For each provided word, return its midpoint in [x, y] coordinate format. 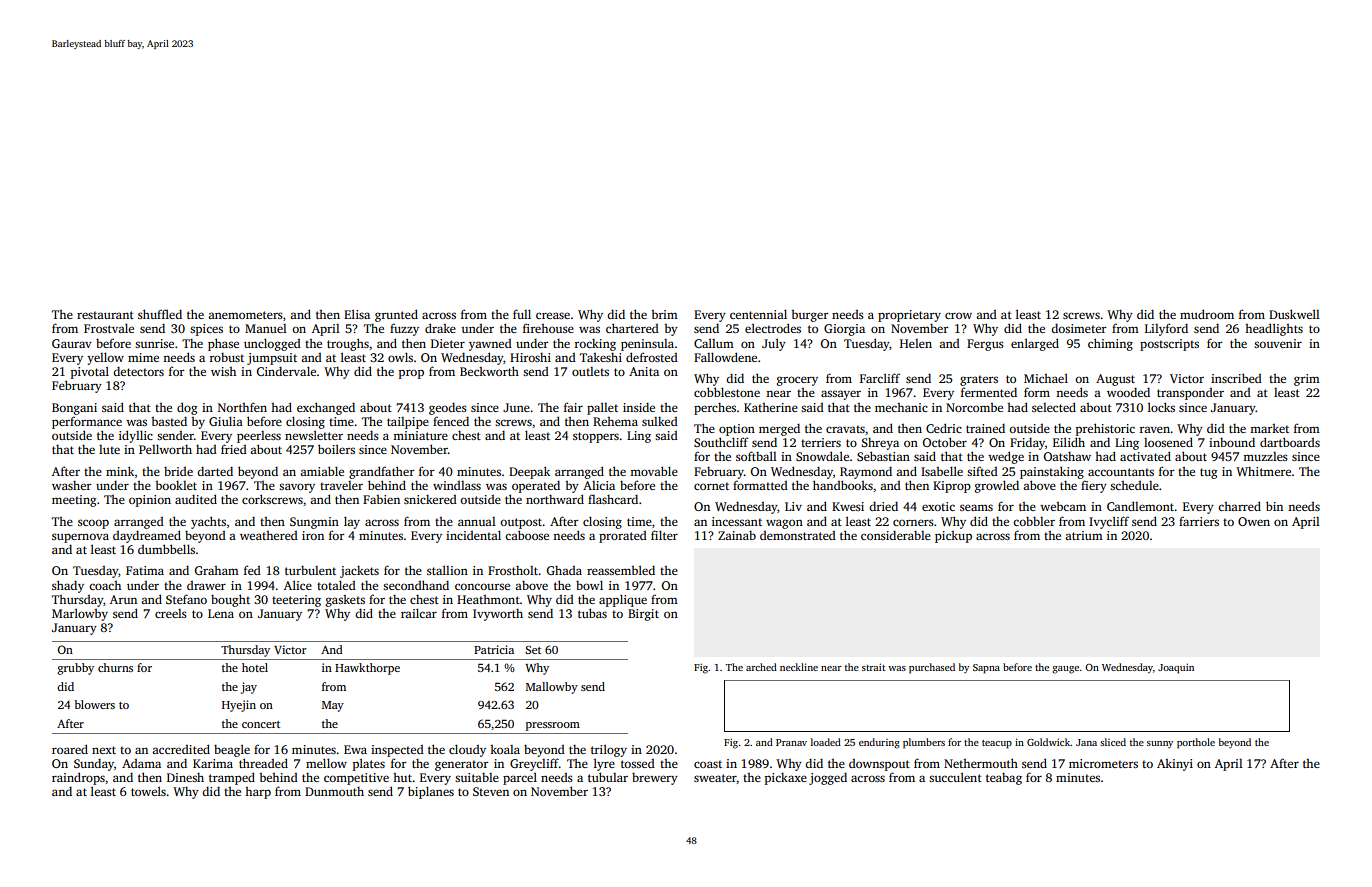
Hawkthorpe [367, 669]
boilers [336, 449]
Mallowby [552, 688]
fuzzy [404, 329]
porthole [1196, 743]
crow [958, 315]
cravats [845, 429]
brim [664, 314]
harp [258, 793]
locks [1161, 407]
